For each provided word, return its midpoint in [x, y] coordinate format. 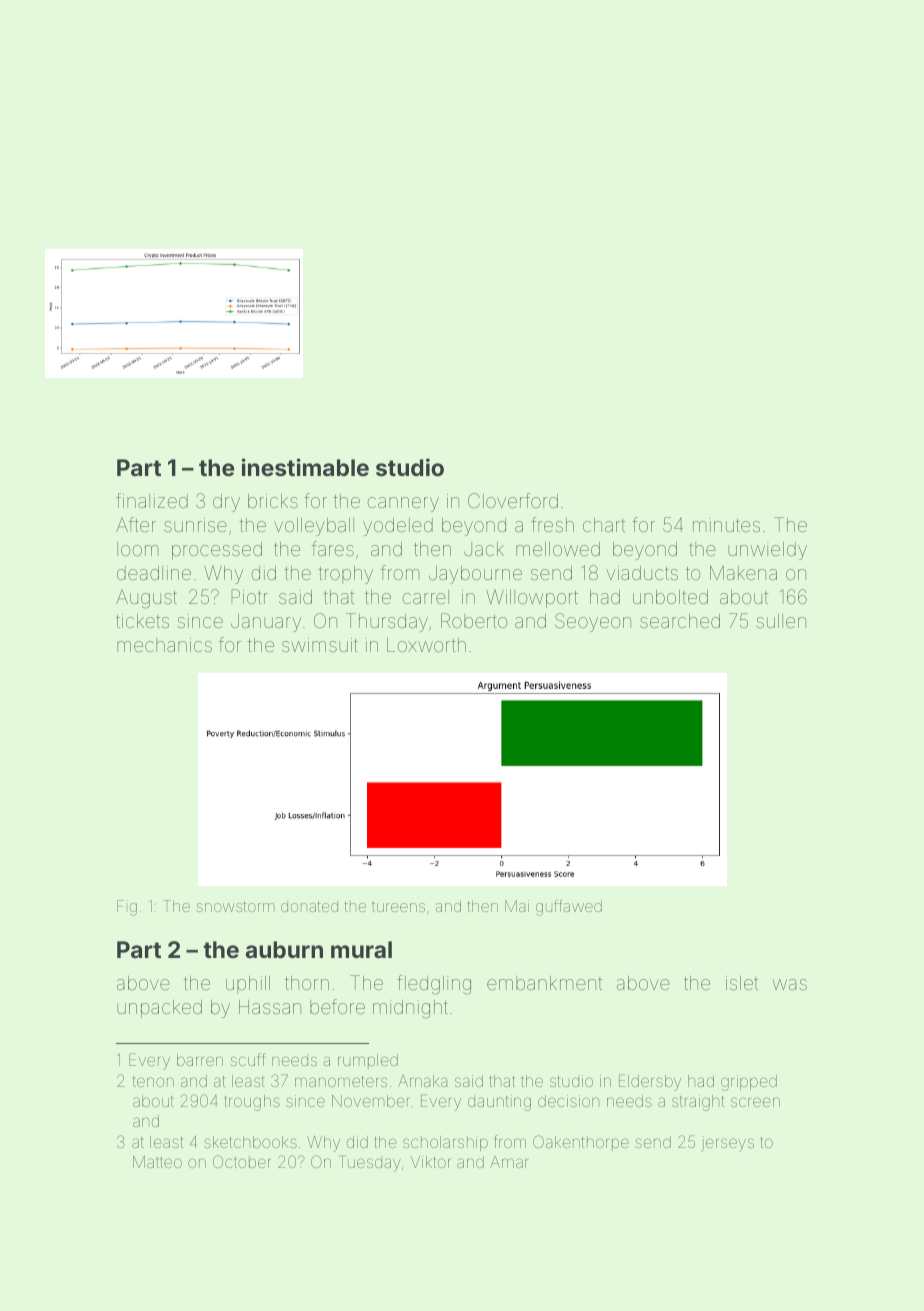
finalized [152, 500]
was [790, 984]
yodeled [398, 527]
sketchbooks [250, 1142]
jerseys [727, 1144]
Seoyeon [593, 622]
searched [680, 621]
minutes [726, 525]
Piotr [249, 596]
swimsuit [320, 645]
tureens [398, 906]
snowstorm [236, 906]
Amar [509, 1162]
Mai [517, 906]
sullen [781, 621]
